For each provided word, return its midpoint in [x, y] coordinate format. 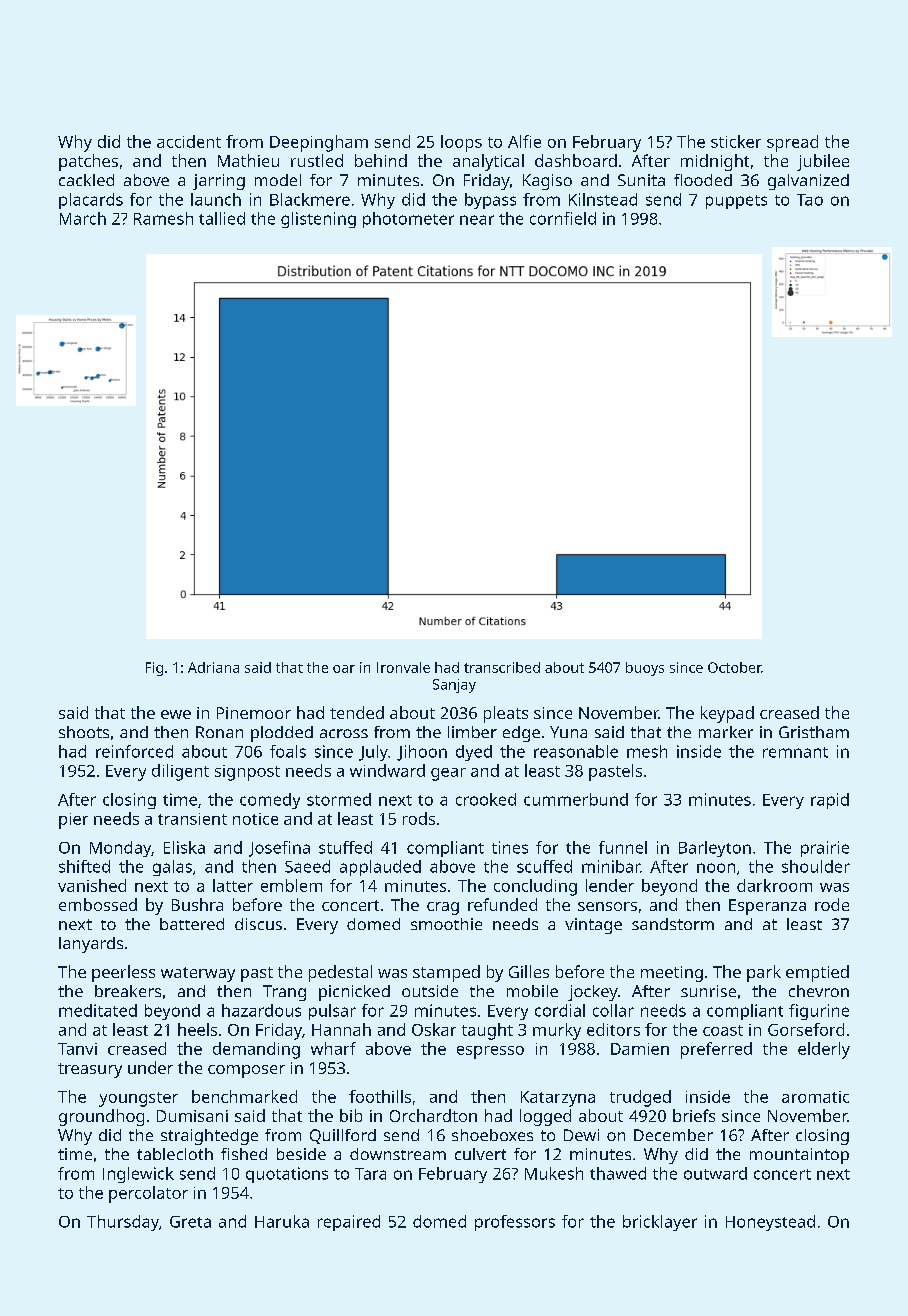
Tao [810, 200]
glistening [318, 220]
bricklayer [660, 1223]
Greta [190, 1222]
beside [301, 1154]
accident [189, 141]
